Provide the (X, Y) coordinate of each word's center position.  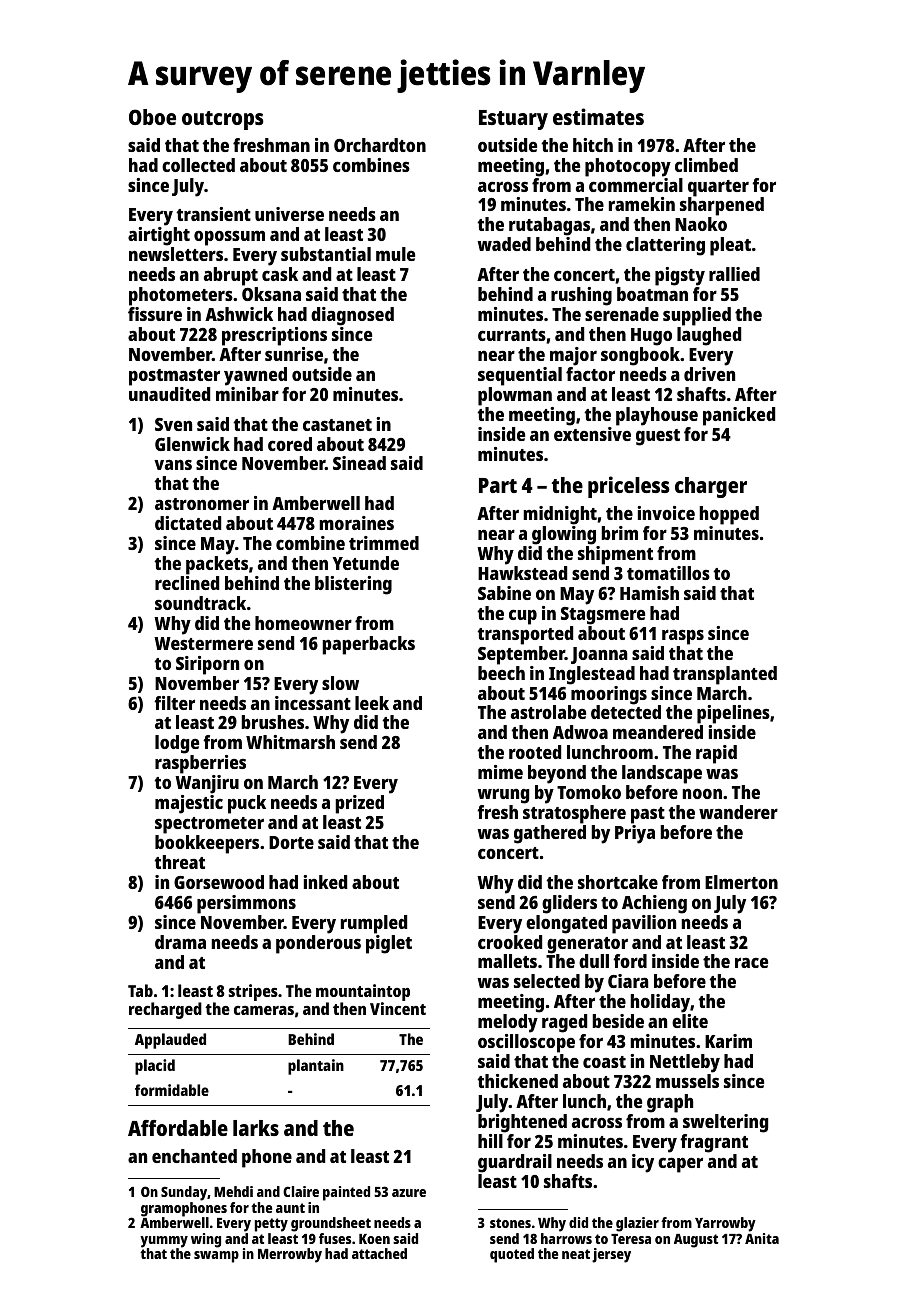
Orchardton (380, 145)
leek (372, 703)
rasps (683, 637)
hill (490, 1141)
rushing (581, 296)
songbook (640, 356)
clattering (665, 246)
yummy (164, 1242)
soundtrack (200, 603)
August (696, 1241)
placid (155, 1067)
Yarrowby (725, 1224)
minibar (247, 394)
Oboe (152, 117)
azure (409, 1193)
